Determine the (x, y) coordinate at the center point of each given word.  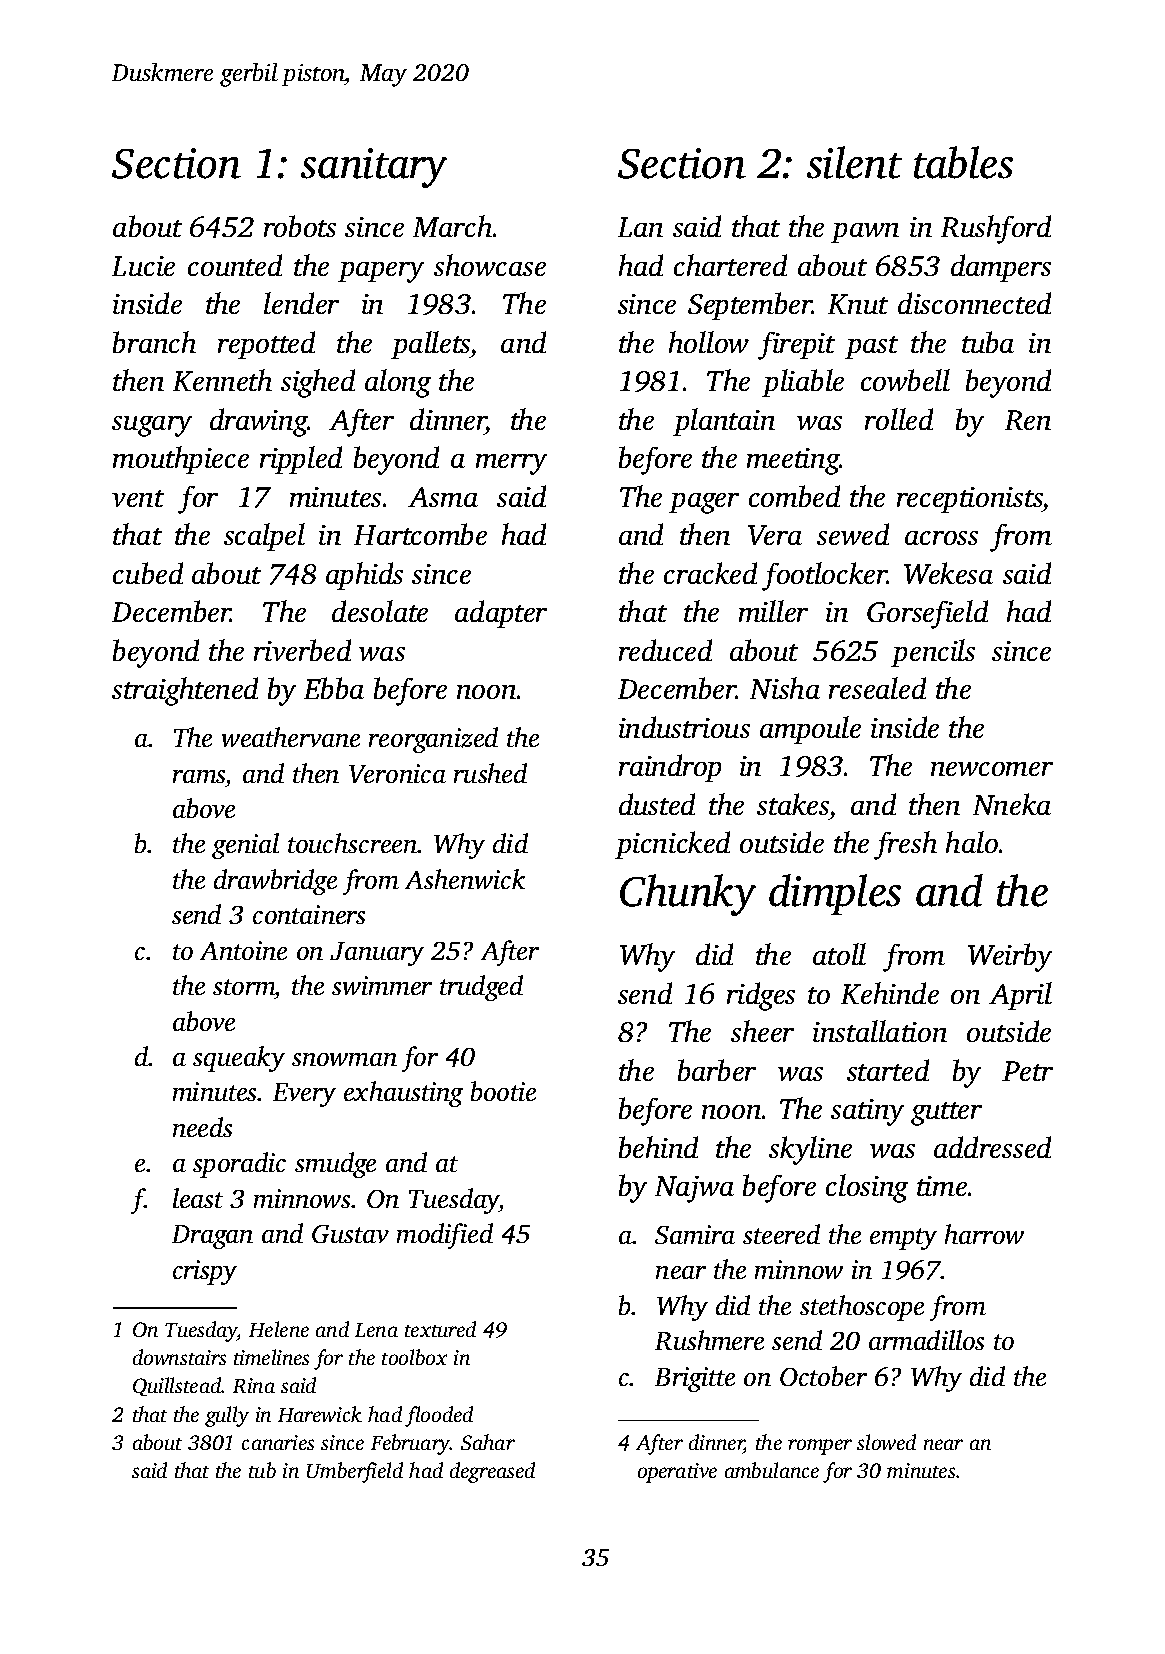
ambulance (772, 1470)
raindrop (670, 768)
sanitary (374, 168)
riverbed (302, 650)
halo (972, 842)
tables (963, 162)
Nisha (785, 688)
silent (854, 162)
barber (717, 1070)
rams (199, 776)
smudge (335, 1165)
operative (677, 1473)
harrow (984, 1234)
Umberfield (355, 1472)
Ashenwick (465, 879)
